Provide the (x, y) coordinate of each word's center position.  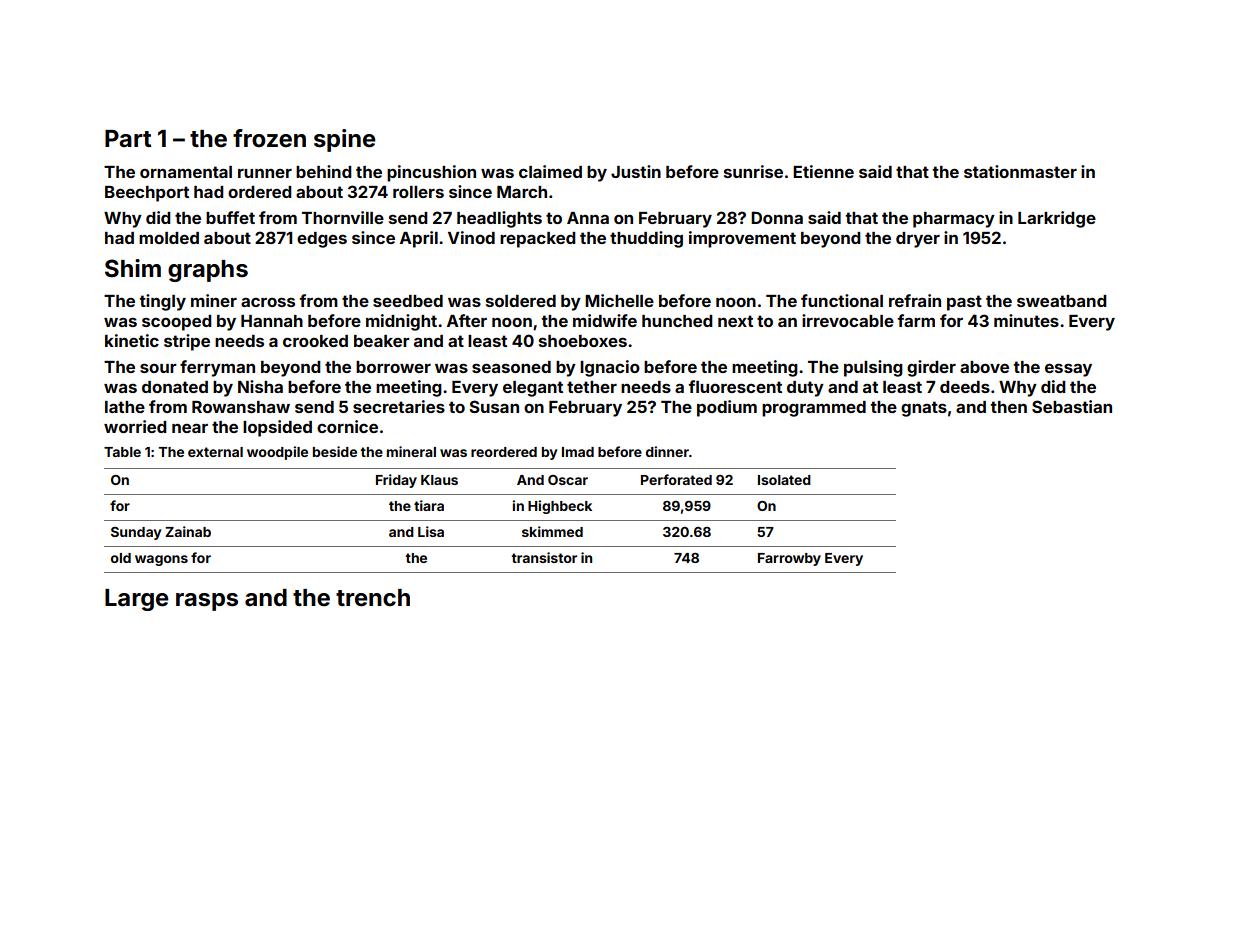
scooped (177, 323)
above (984, 367)
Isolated (784, 480)
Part (128, 138)
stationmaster (1020, 171)
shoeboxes (583, 341)
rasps (207, 602)
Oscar (568, 480)
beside (335, 451)
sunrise (753, 171)
